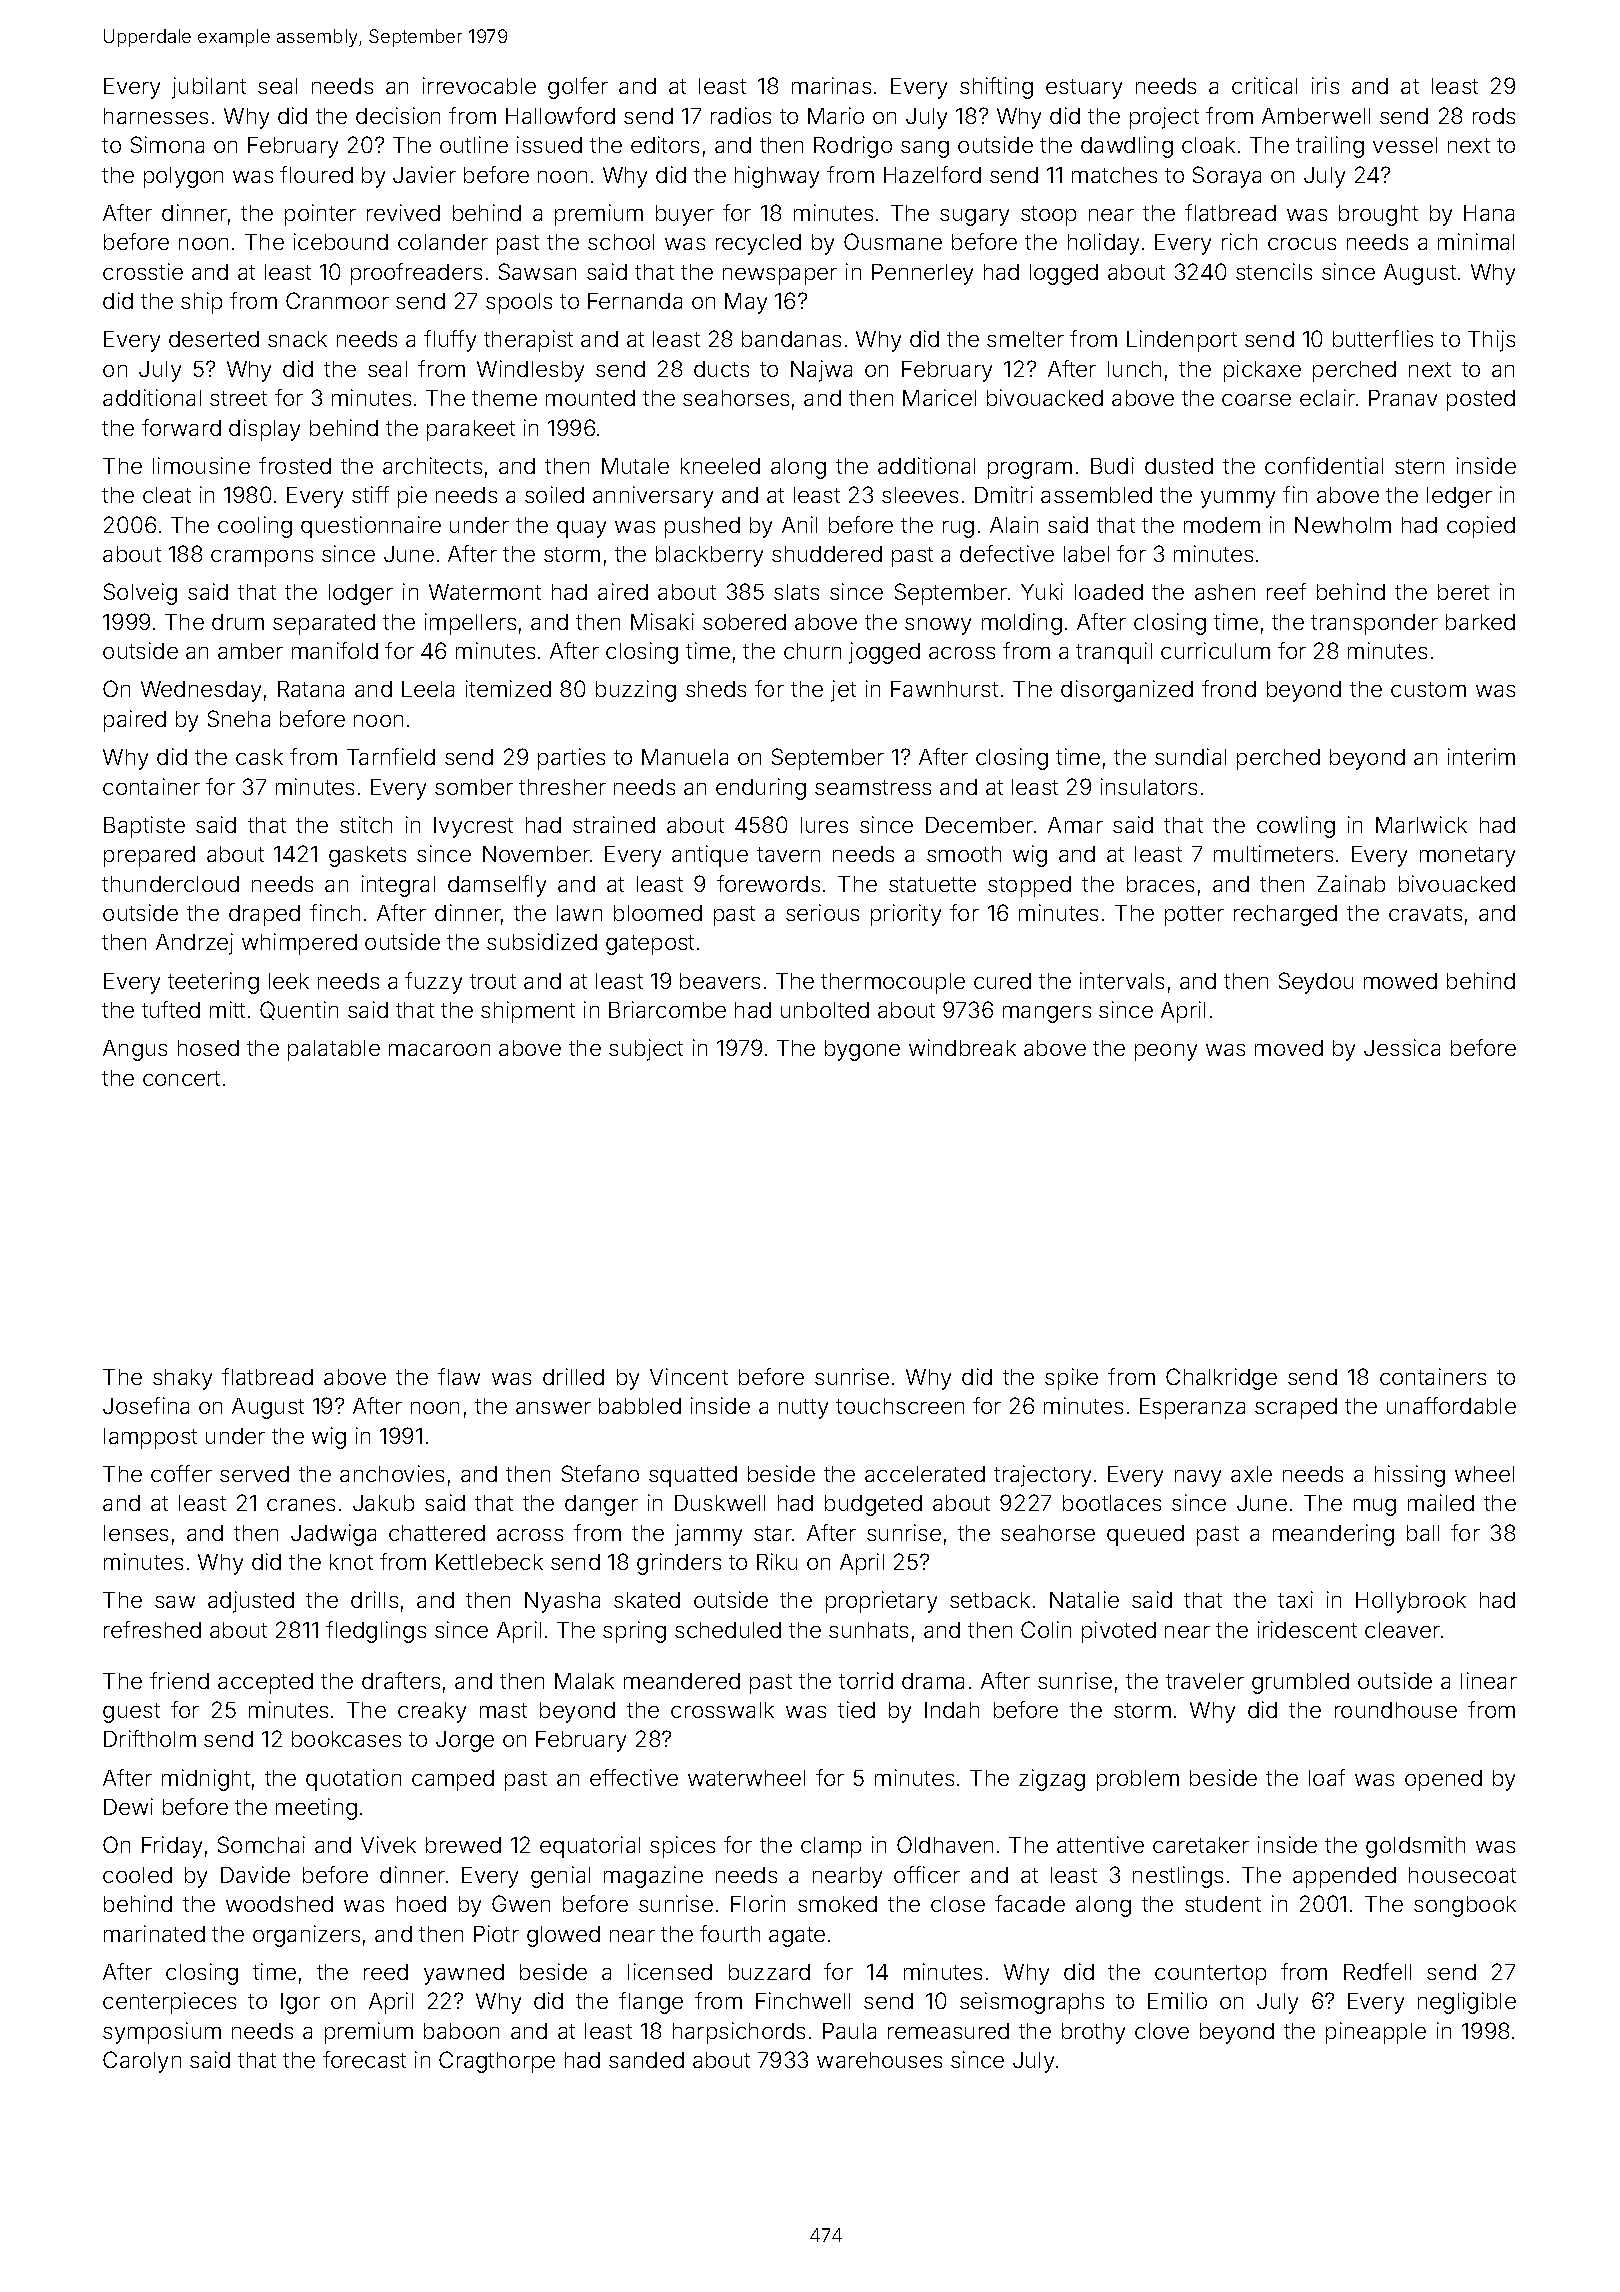 The image size is (1620, 2292). I want to click on vessel, so click(1405, 145).
